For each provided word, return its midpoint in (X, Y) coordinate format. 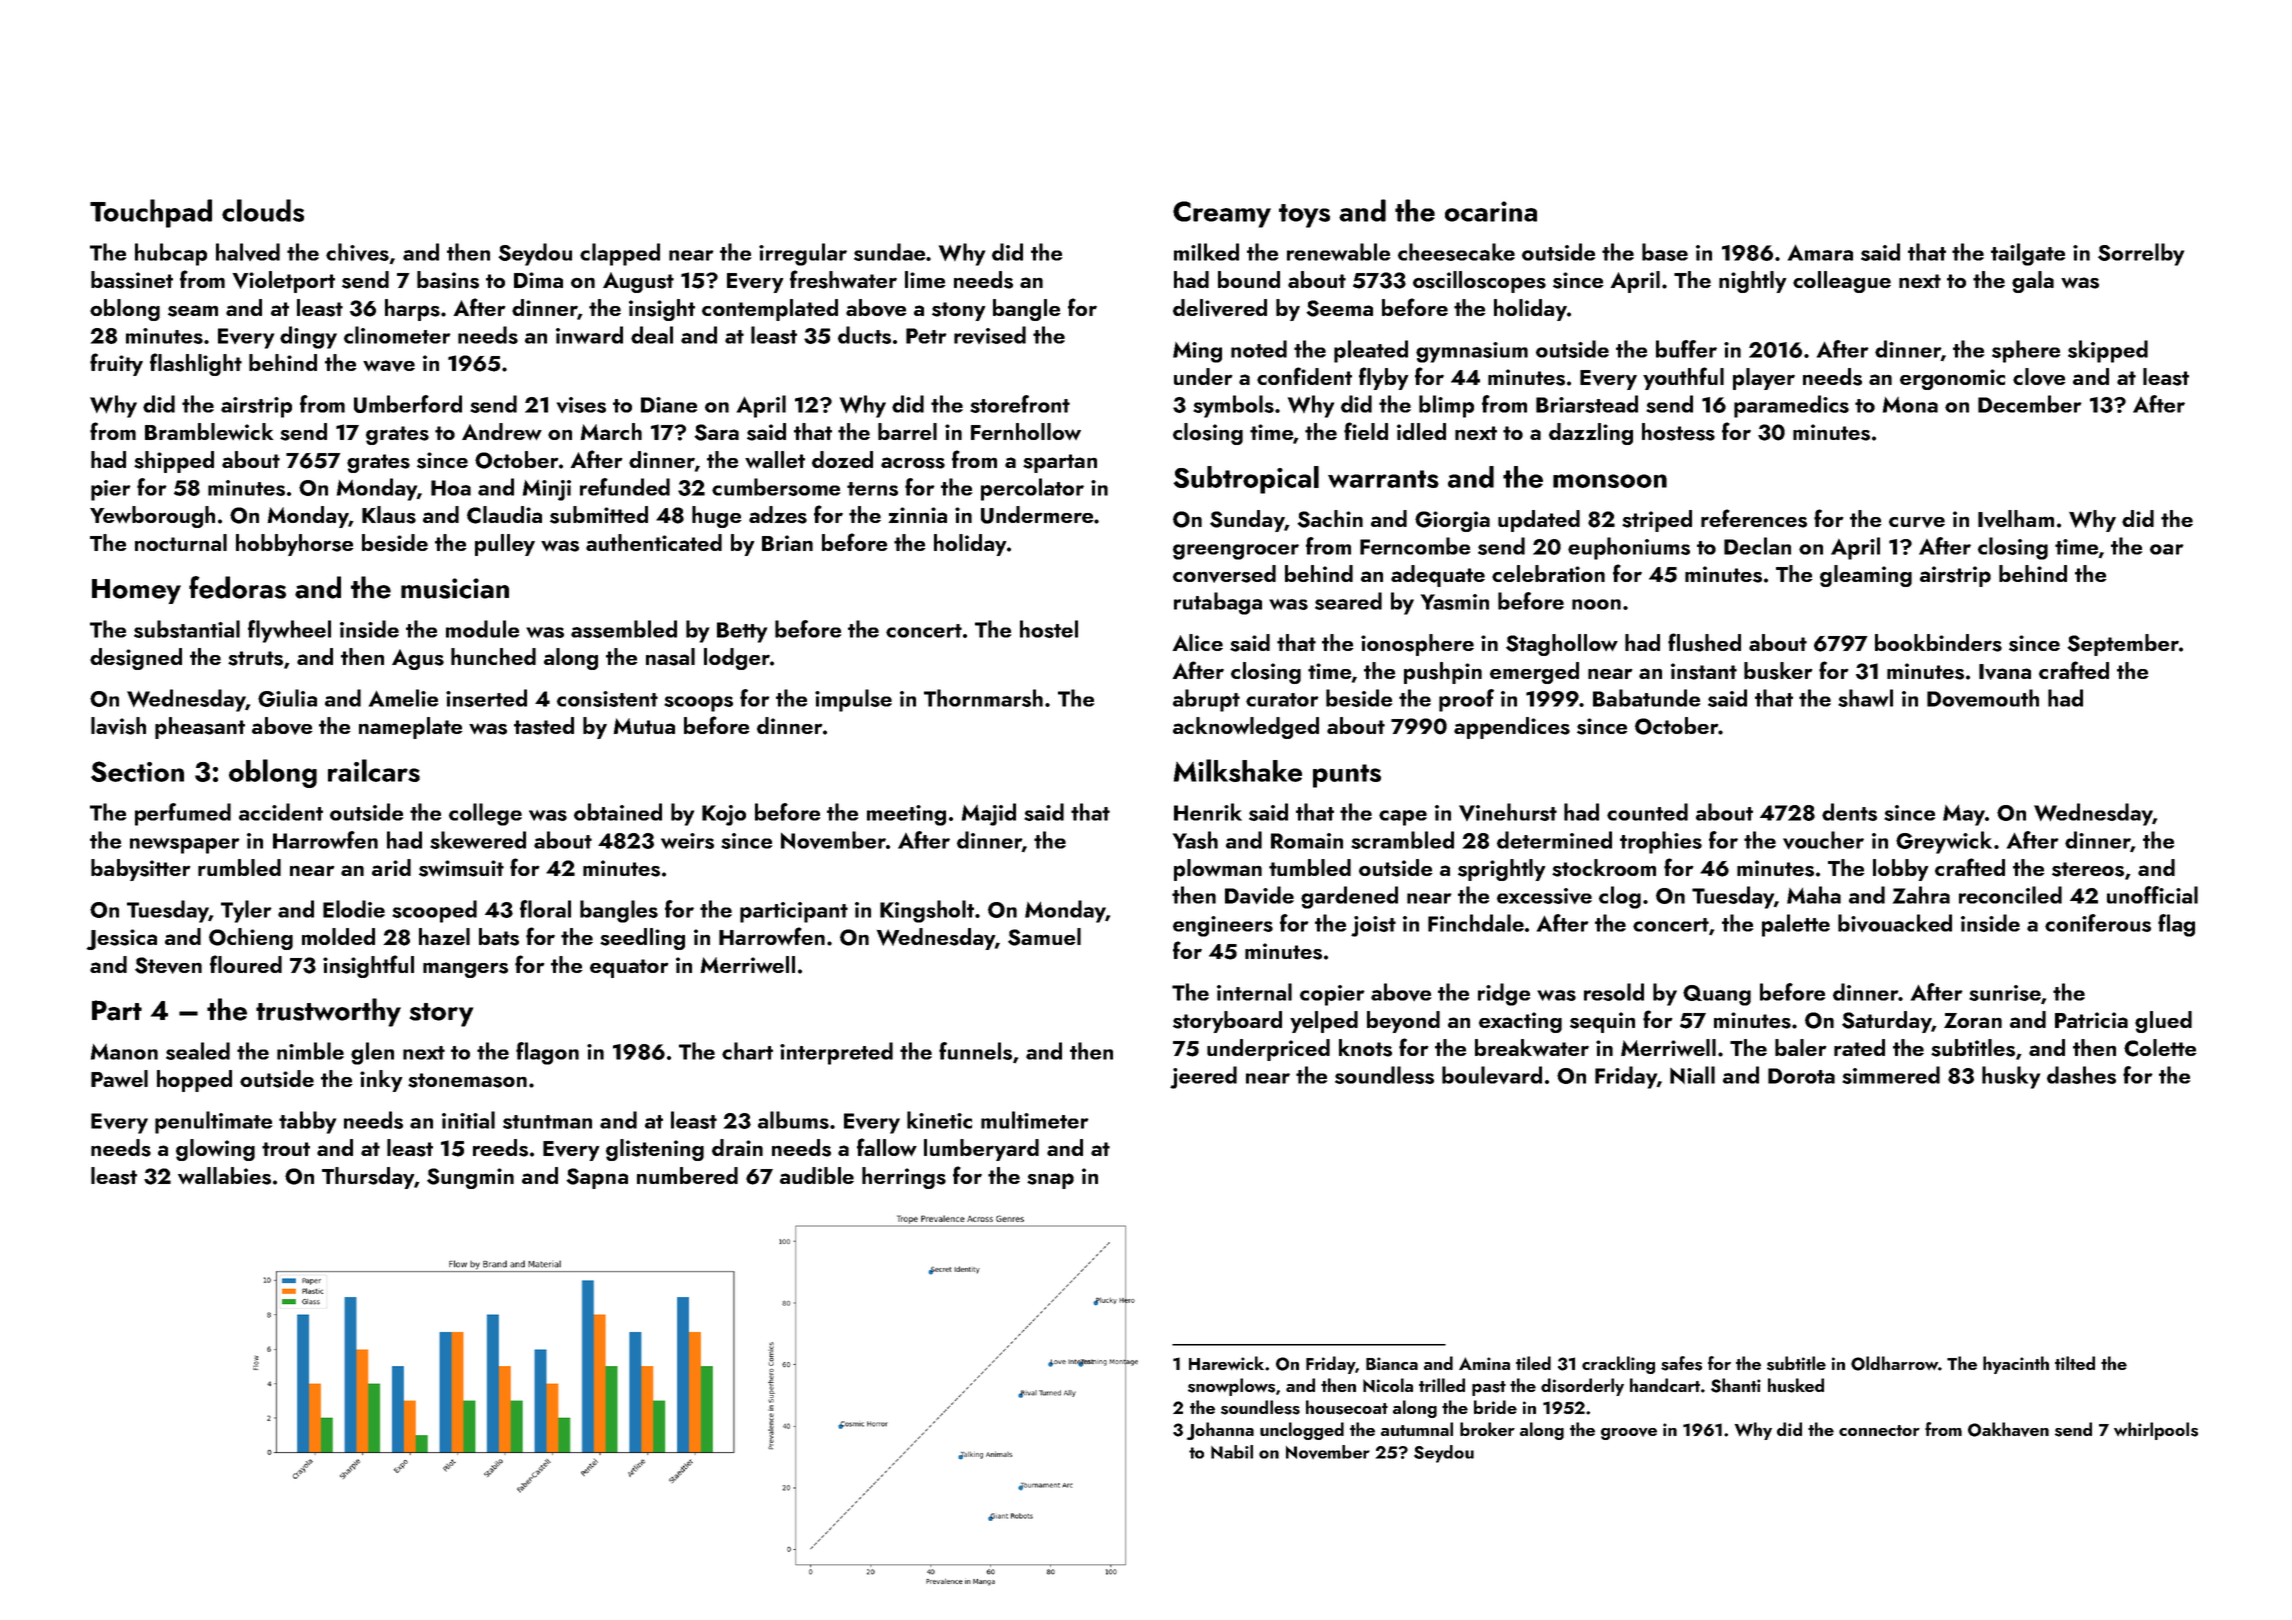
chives (357, 252)
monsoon (1610, 481)
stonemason (467, 1080)
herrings (904, 1178)
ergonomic (1952, 379)
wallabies (224, 1176)
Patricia (2091, 1020)
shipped (174, 462)
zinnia (918, 515)
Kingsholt (927, 911)
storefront (1020, 404)
